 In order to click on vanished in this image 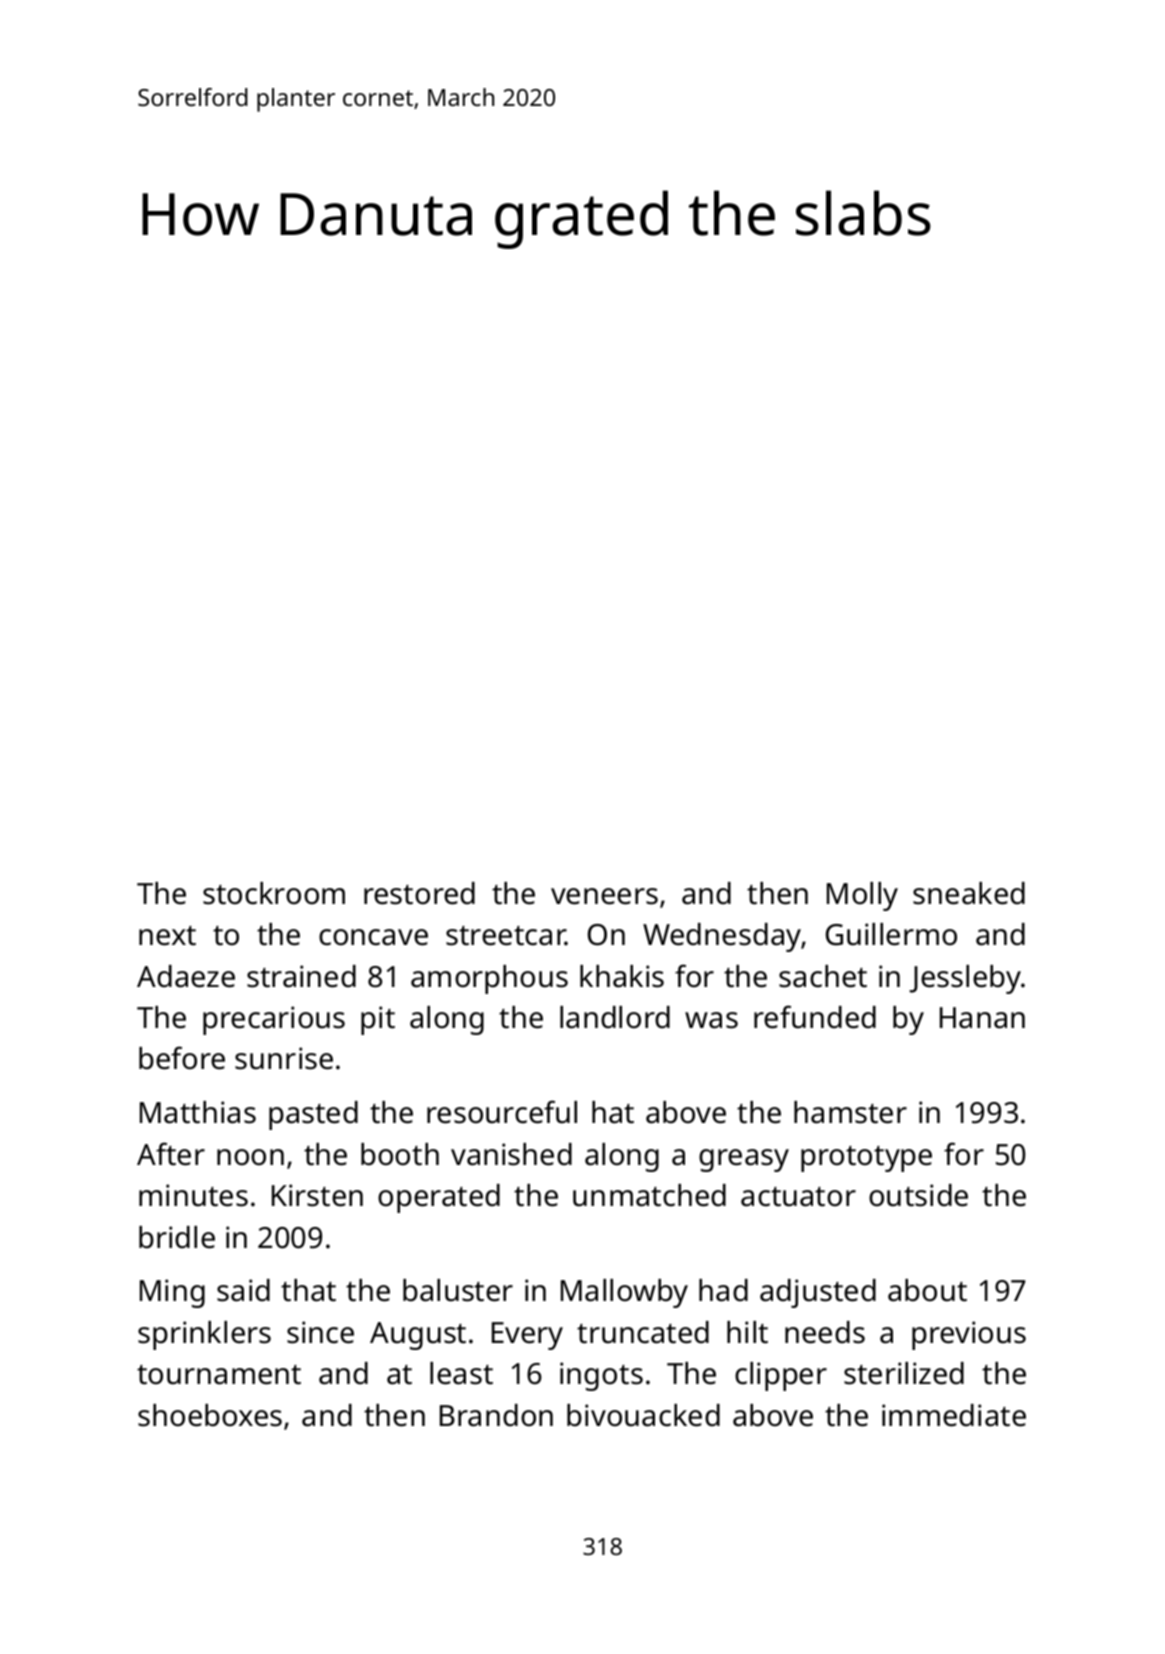, I will do `click(511, 1154)`.
